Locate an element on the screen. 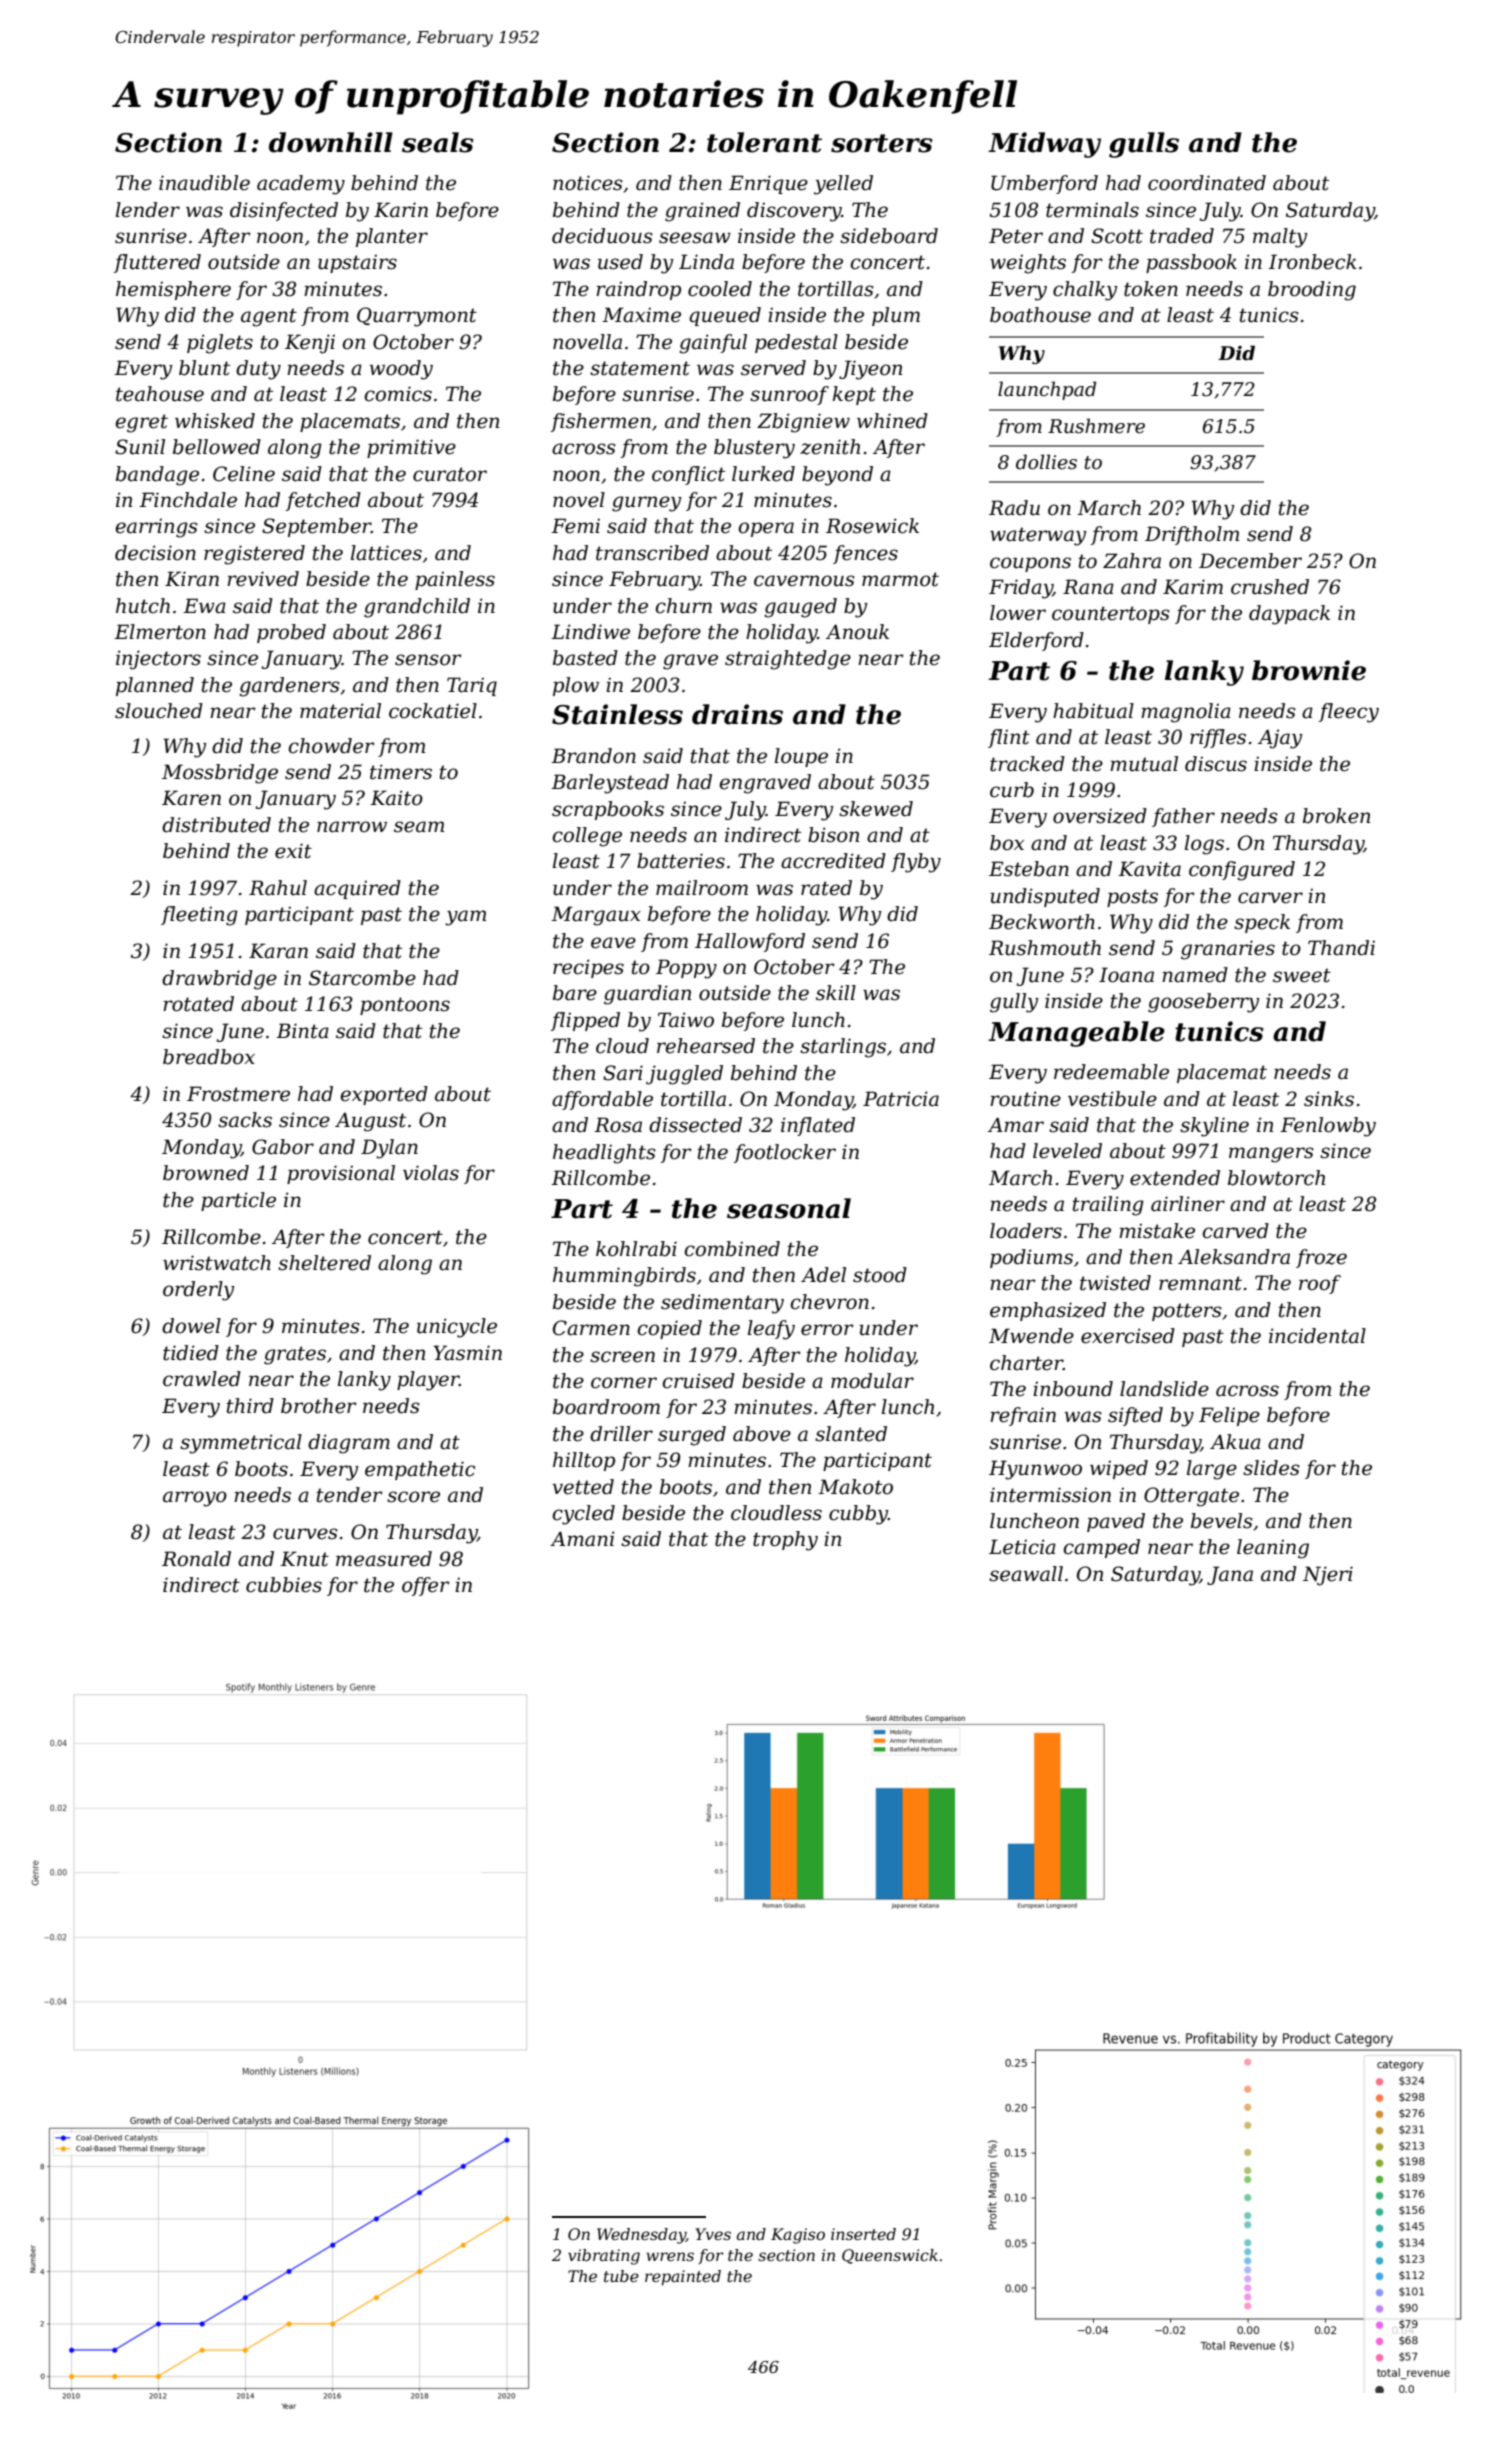 The image size is (1496, 2464). podiums is located at coordinates (1031, 1258).
